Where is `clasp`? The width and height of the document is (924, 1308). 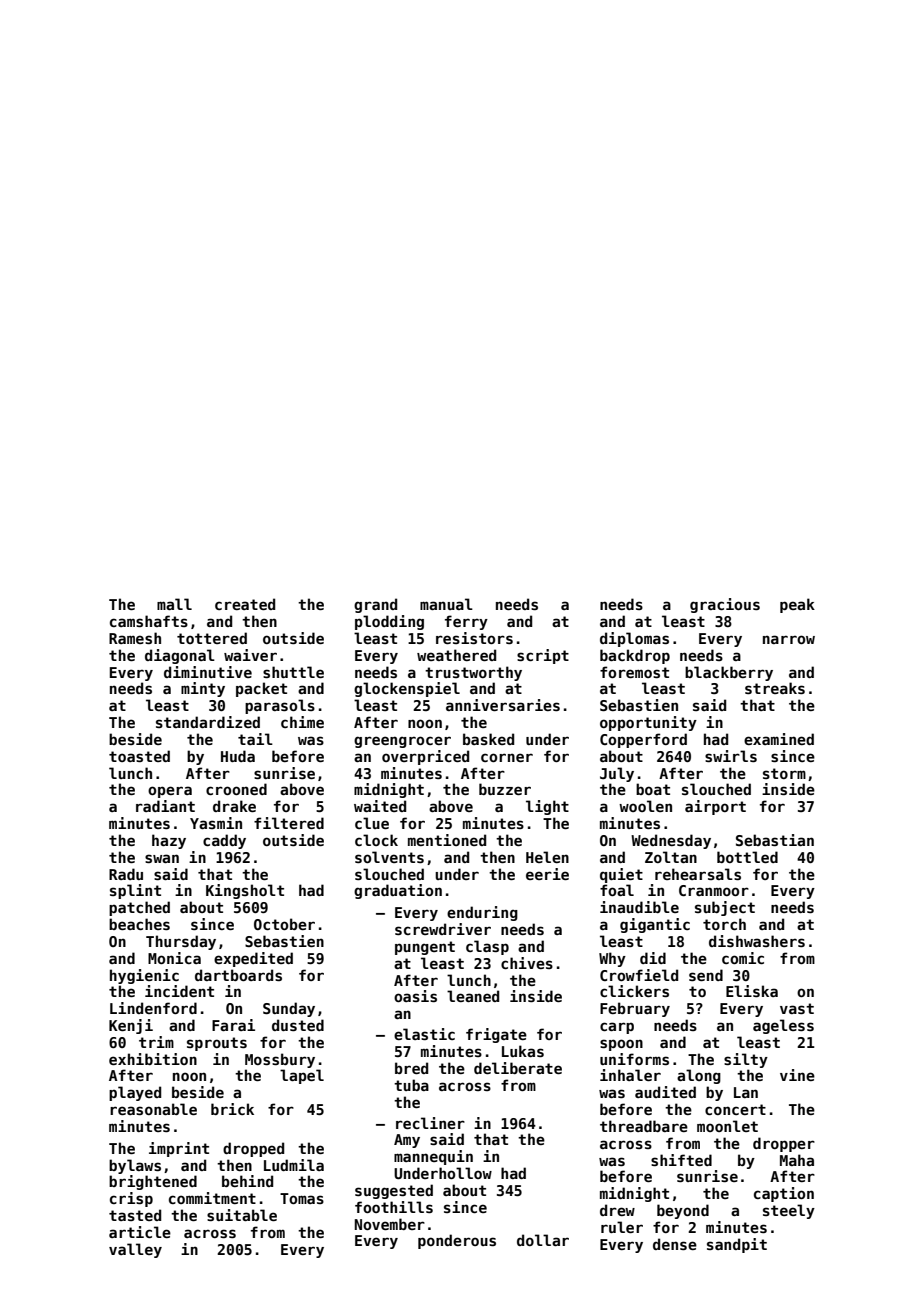
clasp is located at coordinates (487, 947).
